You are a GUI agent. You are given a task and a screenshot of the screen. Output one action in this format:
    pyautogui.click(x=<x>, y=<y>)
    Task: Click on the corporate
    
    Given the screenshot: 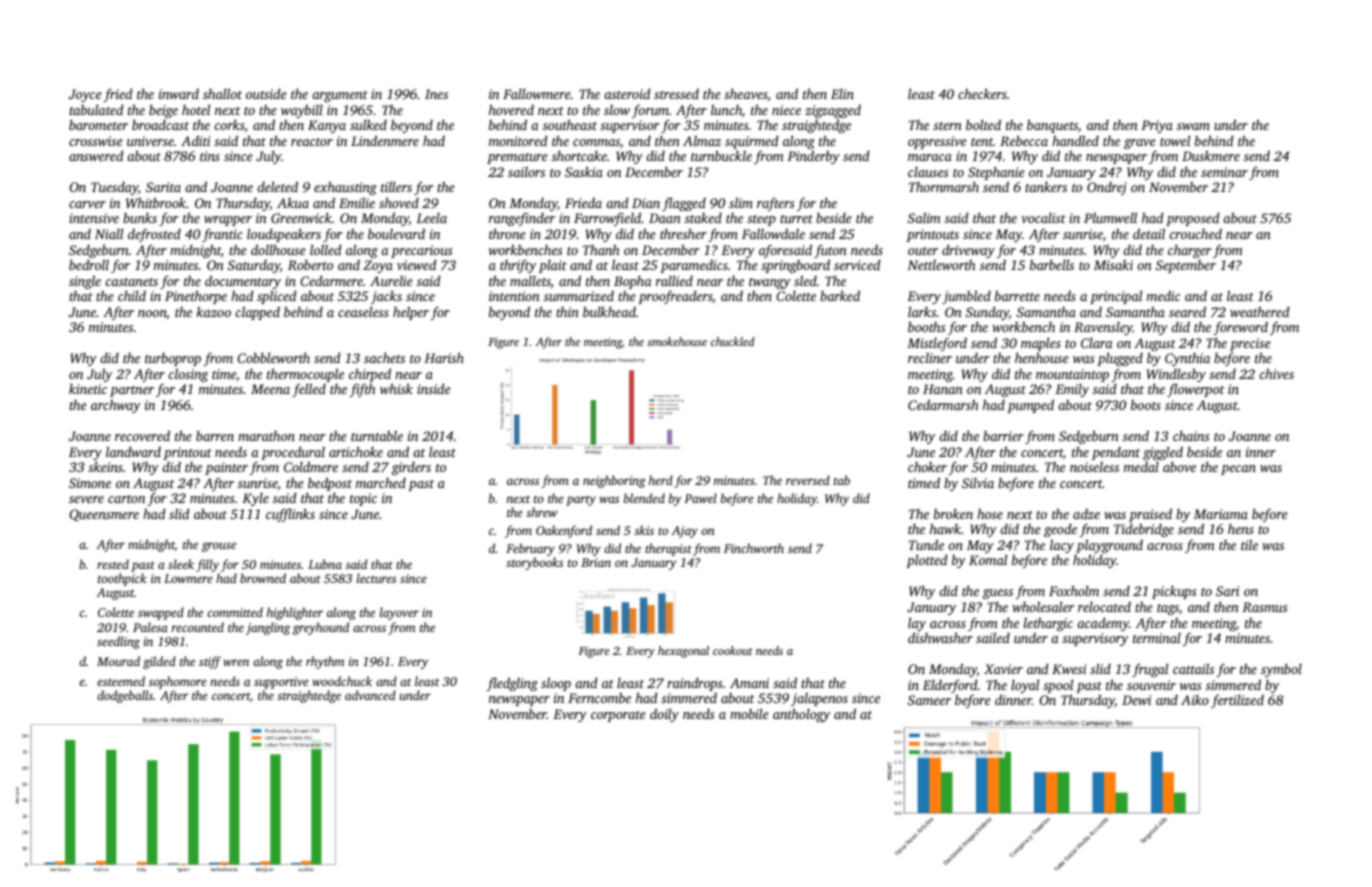 What is the action you would take?
    pyautogui.click(x=618, y=716)
